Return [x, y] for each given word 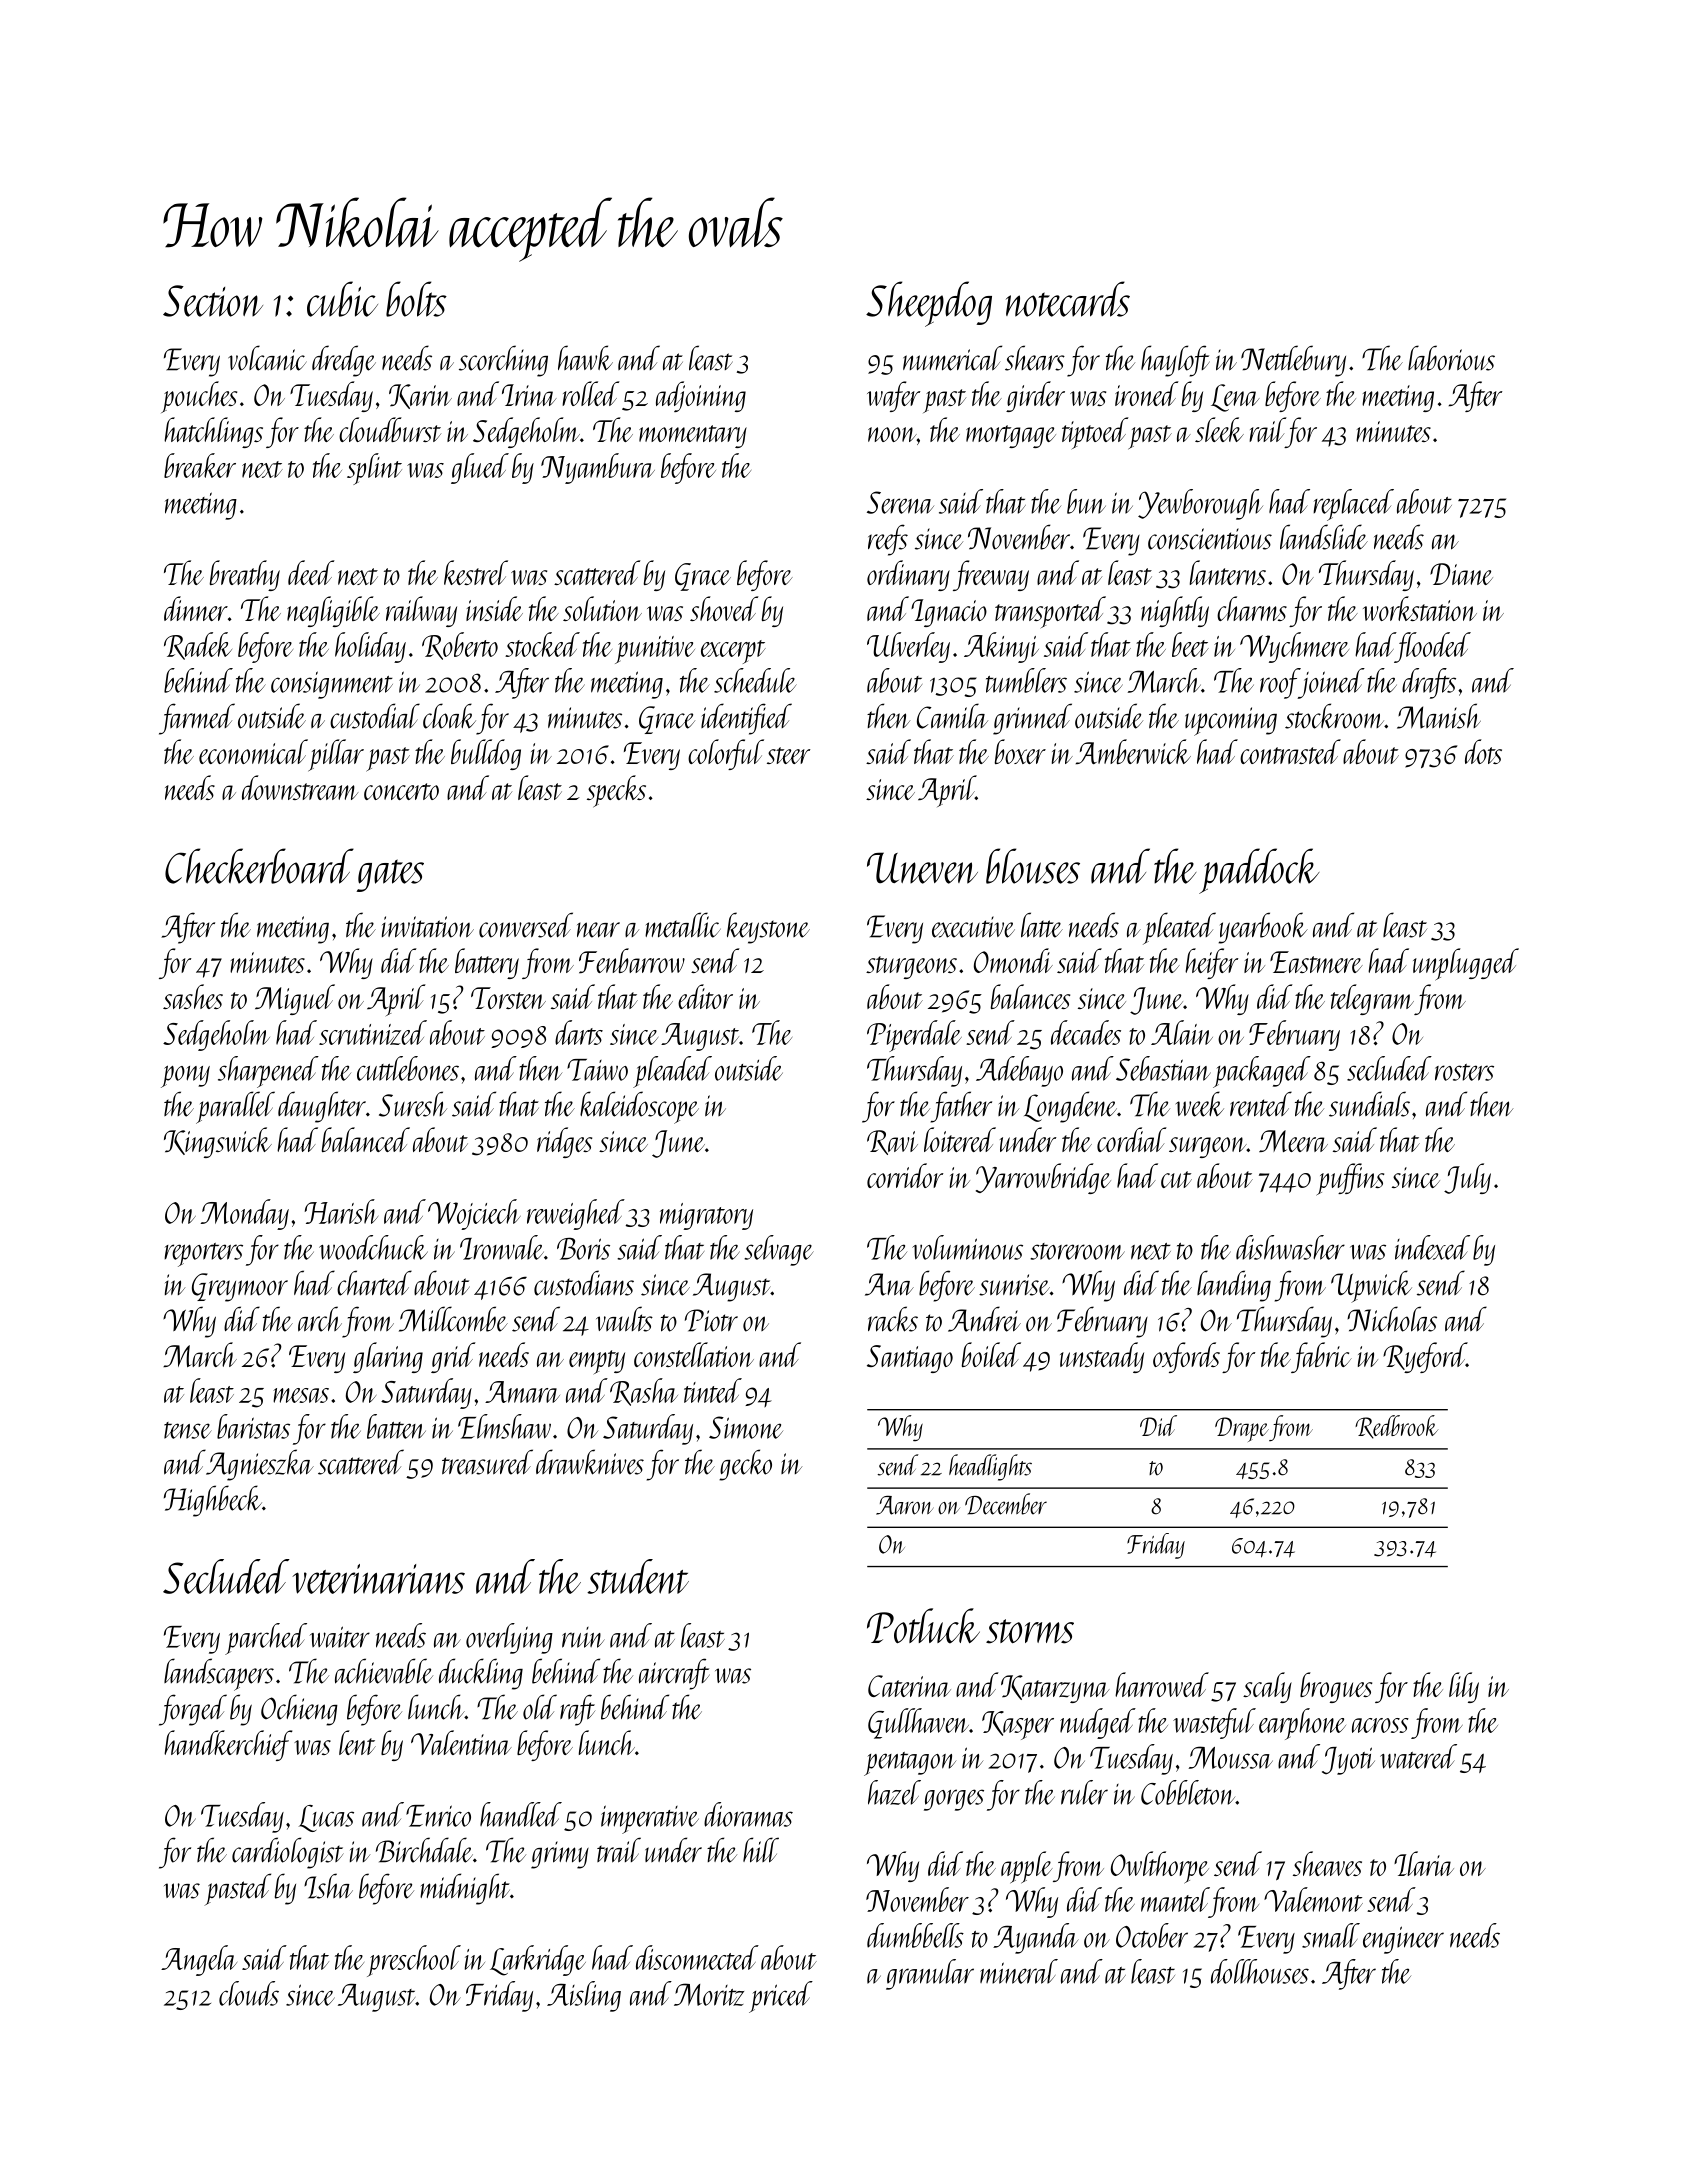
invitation [428, 927]
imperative [650, 1819]
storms [1030, 1631]
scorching [503, 361]
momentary [693, 436]
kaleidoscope [639, 1107]
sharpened [268, 1072]
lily [1464, 1687]
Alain [1182, 1032]
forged [193, 1710]
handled [521, 1814]
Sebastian [1163, 1068]
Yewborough [1200, 504]
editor [705, 996]
